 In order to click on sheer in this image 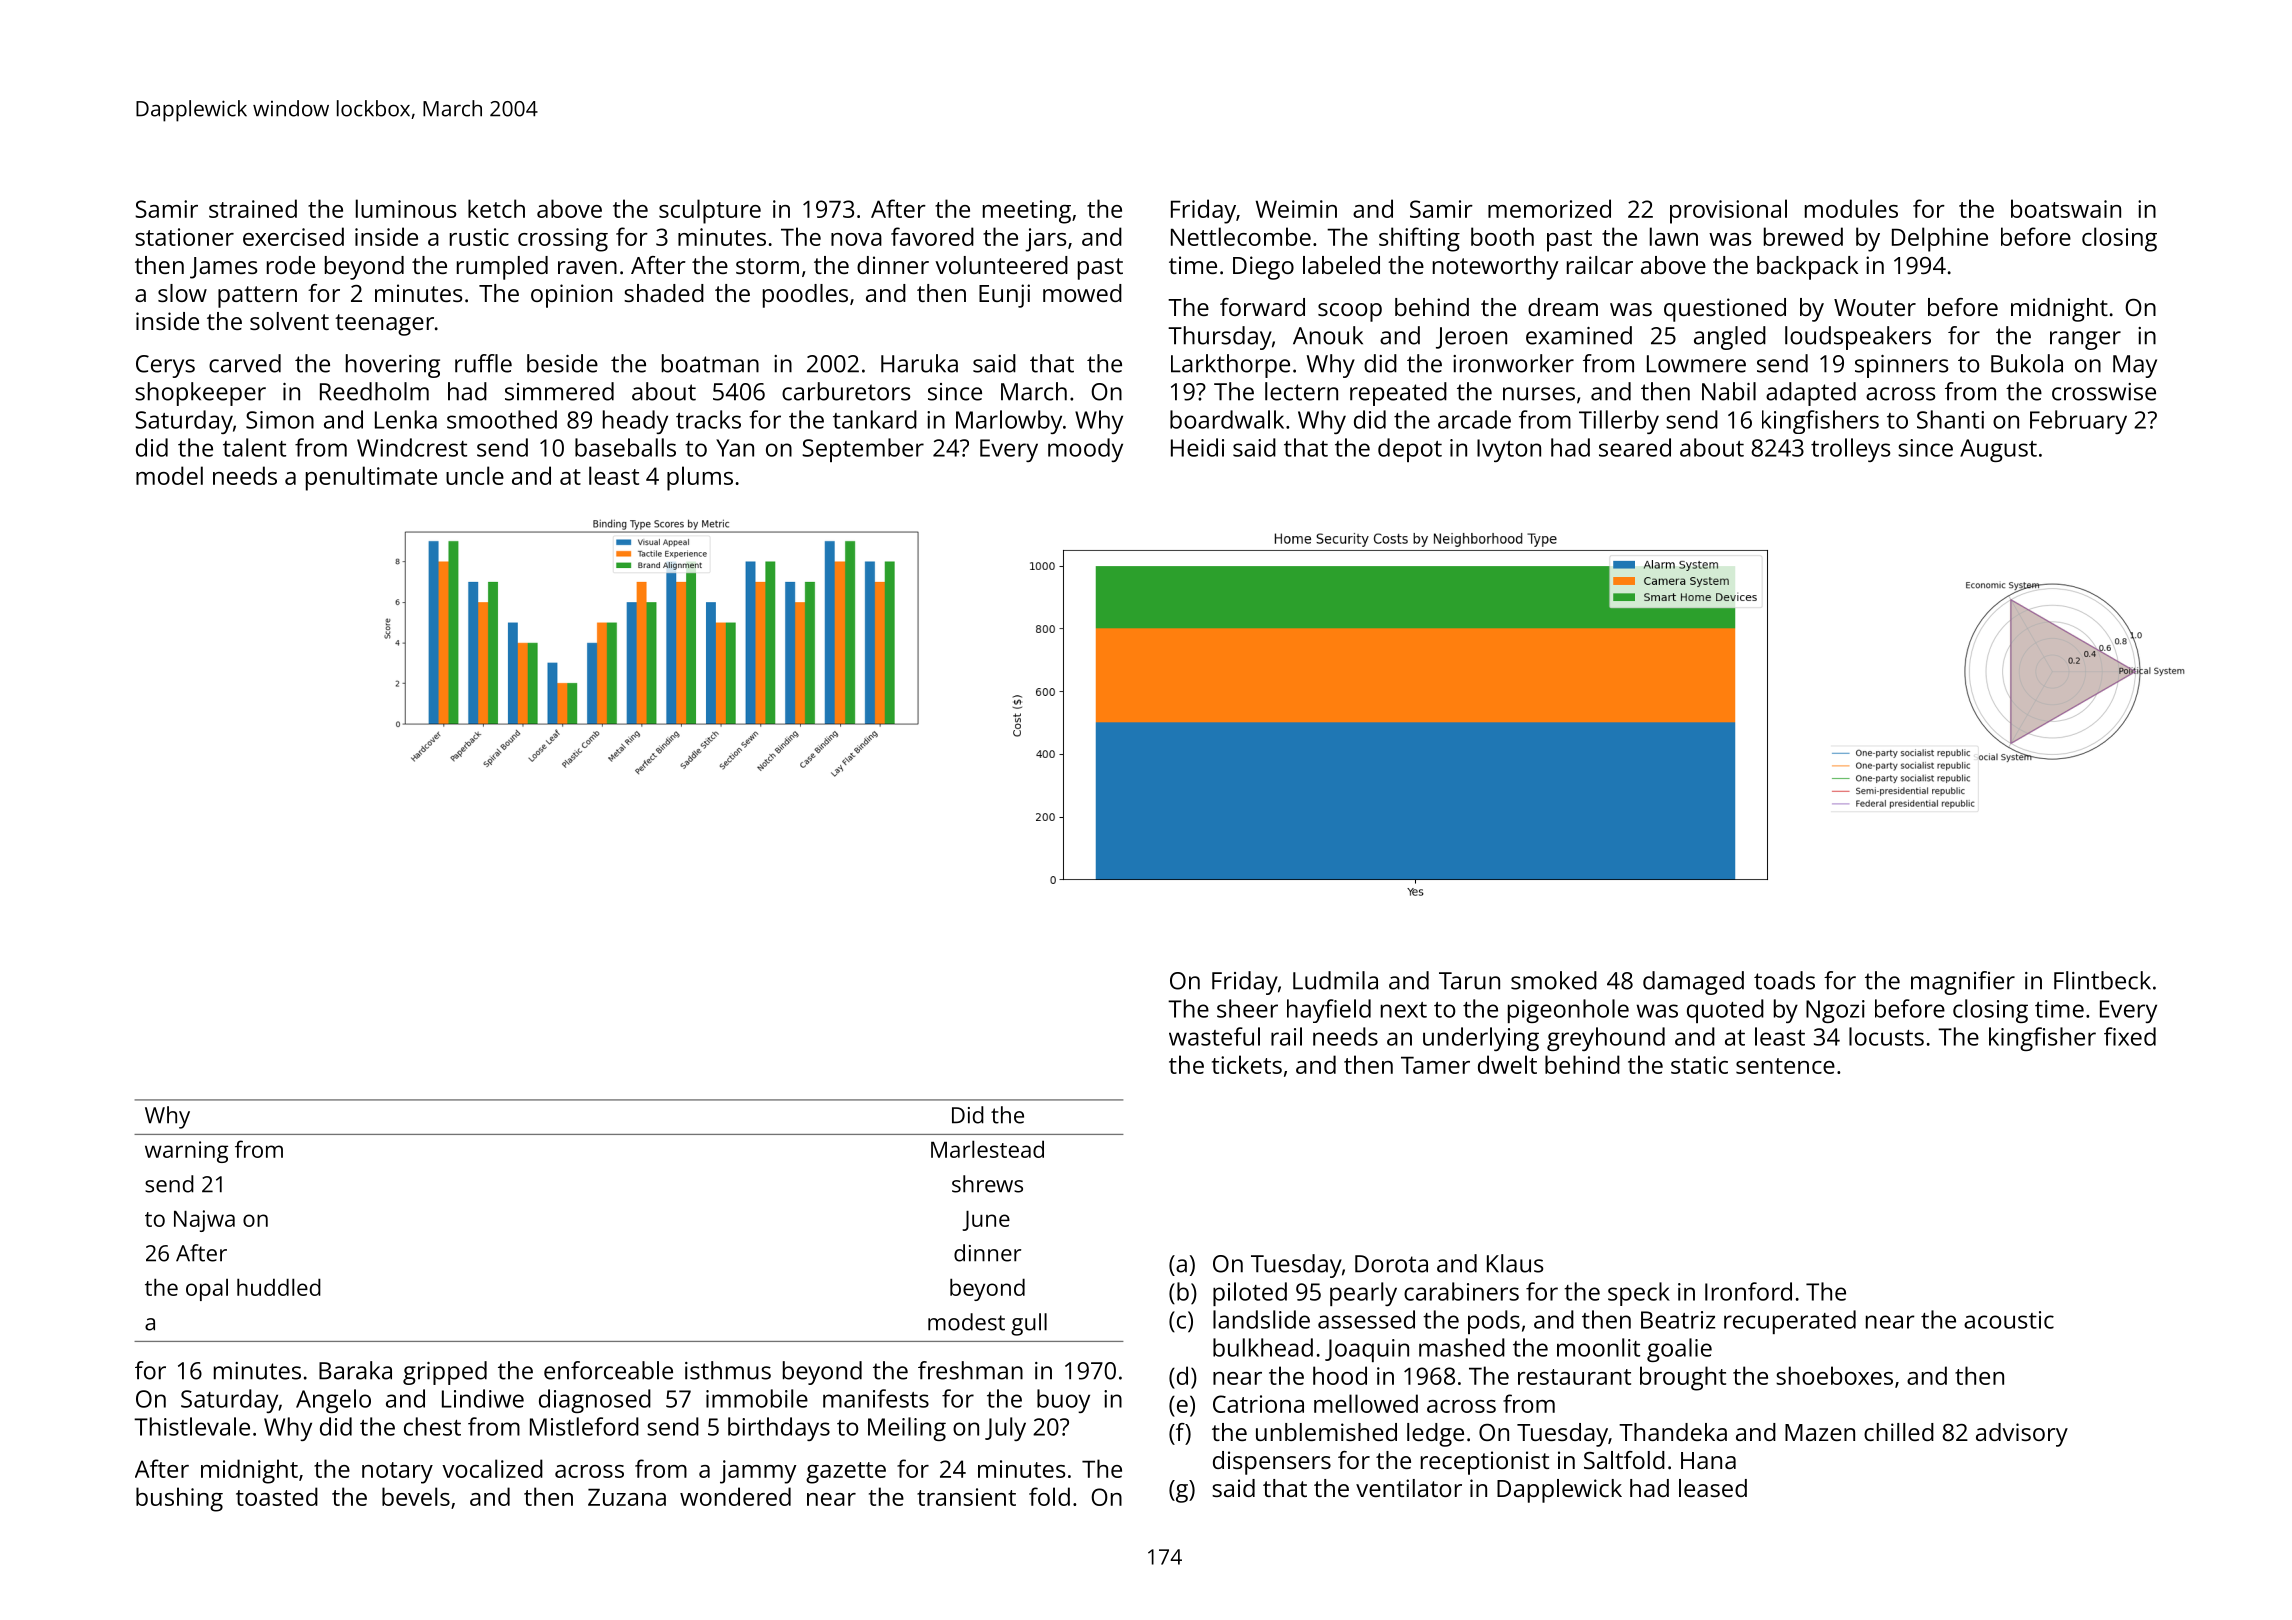, I will do `click(1247, 1008)`.
